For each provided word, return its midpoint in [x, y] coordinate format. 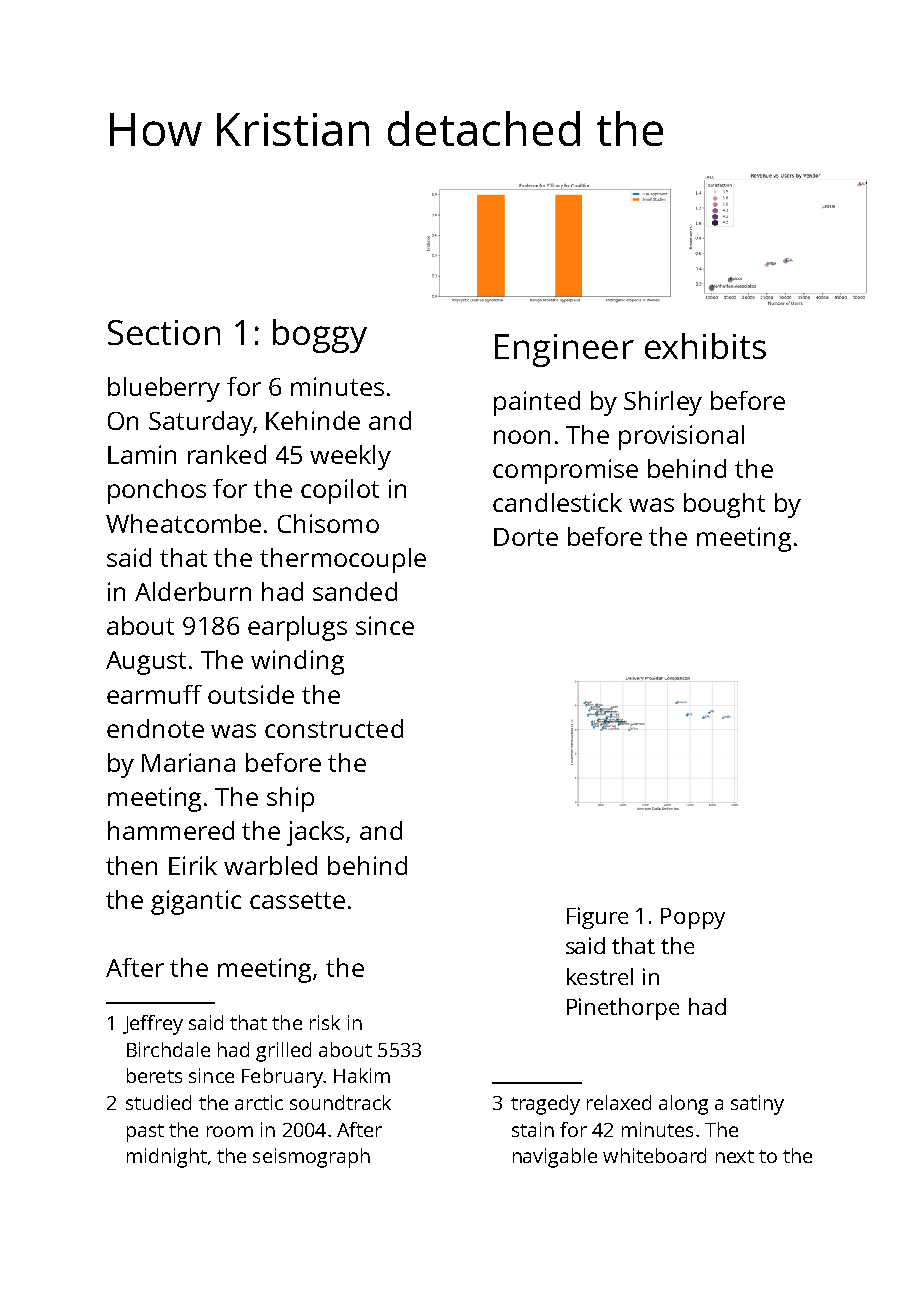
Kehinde [313, 420]
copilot [340, 491]
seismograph [311, 1158]
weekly [350, 457]
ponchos [157, 491]
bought [724, 505]
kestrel [600, 976]
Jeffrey [153, 1025]
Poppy [693, 918]
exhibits [705, 346]
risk [325, 1022]
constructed [334, 728]
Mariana [188, 762]
